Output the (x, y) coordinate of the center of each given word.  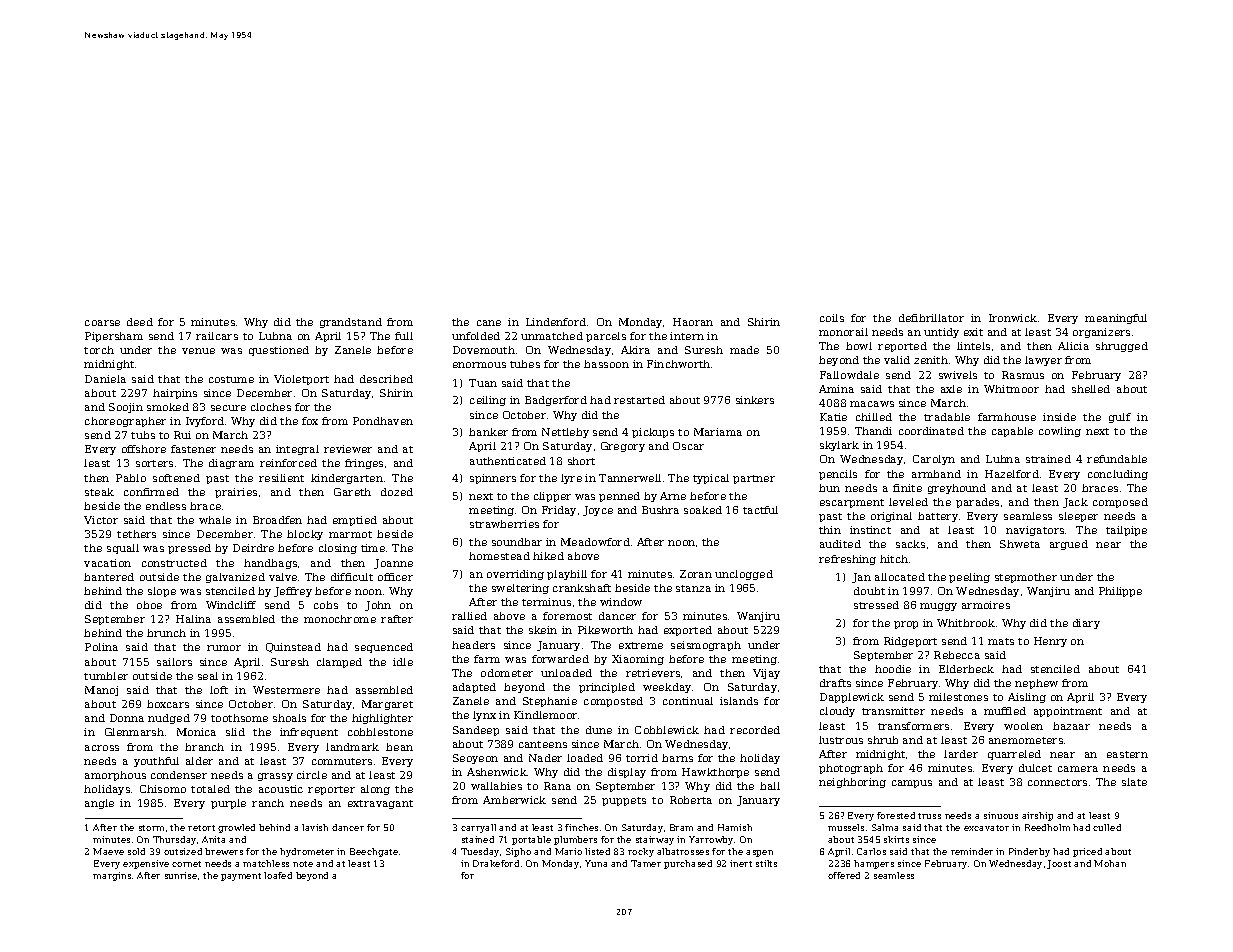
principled (607, 688)
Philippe (1120, 592)
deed (140, 322)
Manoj (101, 691)
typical (711, 479)
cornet (186, 864)
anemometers (1026, 740)
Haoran (693, 322)
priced (1087, 852)
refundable (1117, 459)
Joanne (393, 564)
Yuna (596, 863)
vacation (107, 563)
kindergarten (347, 479)
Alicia (1073, 346)
